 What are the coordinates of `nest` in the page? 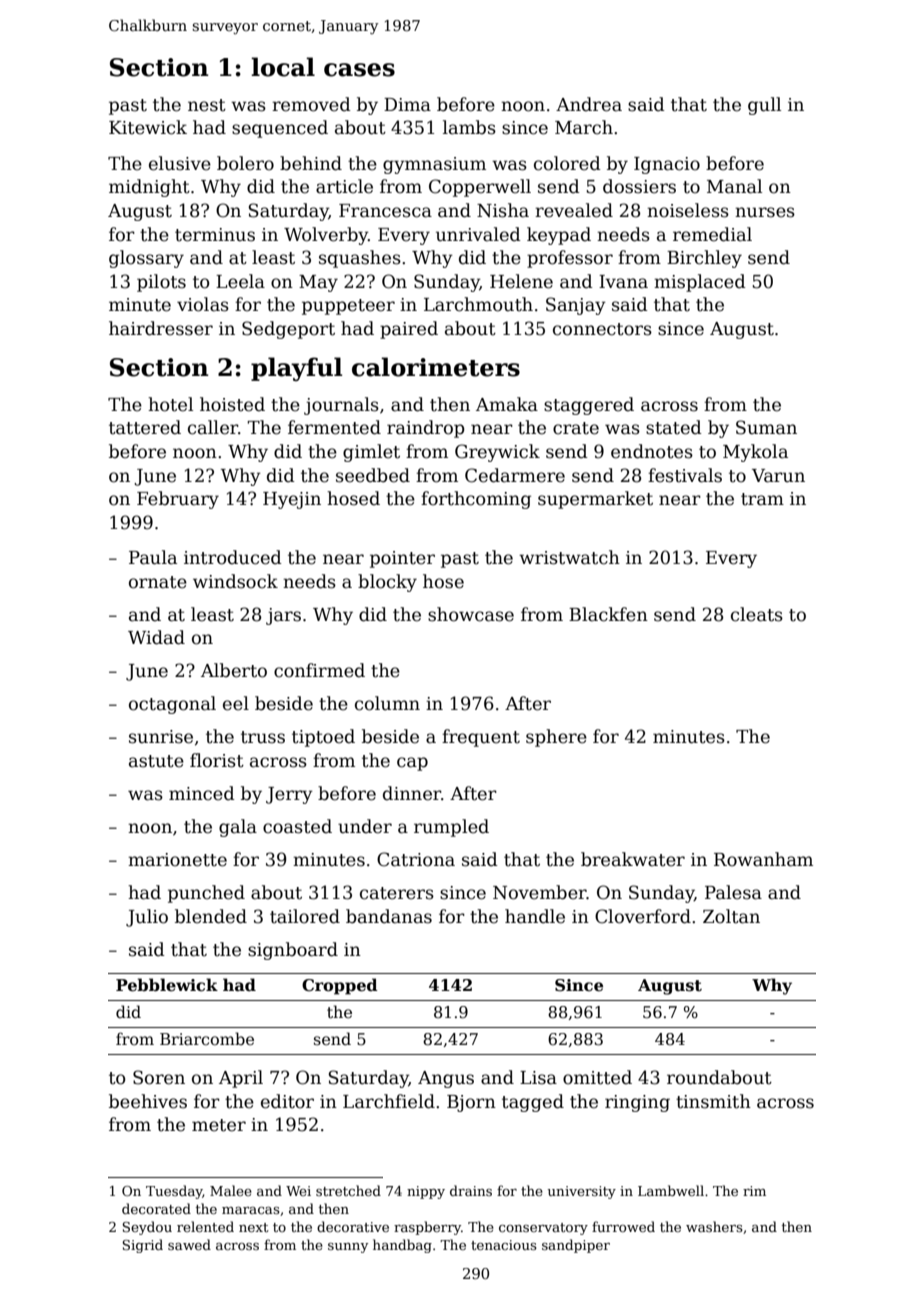 It's located at (207, 105).
